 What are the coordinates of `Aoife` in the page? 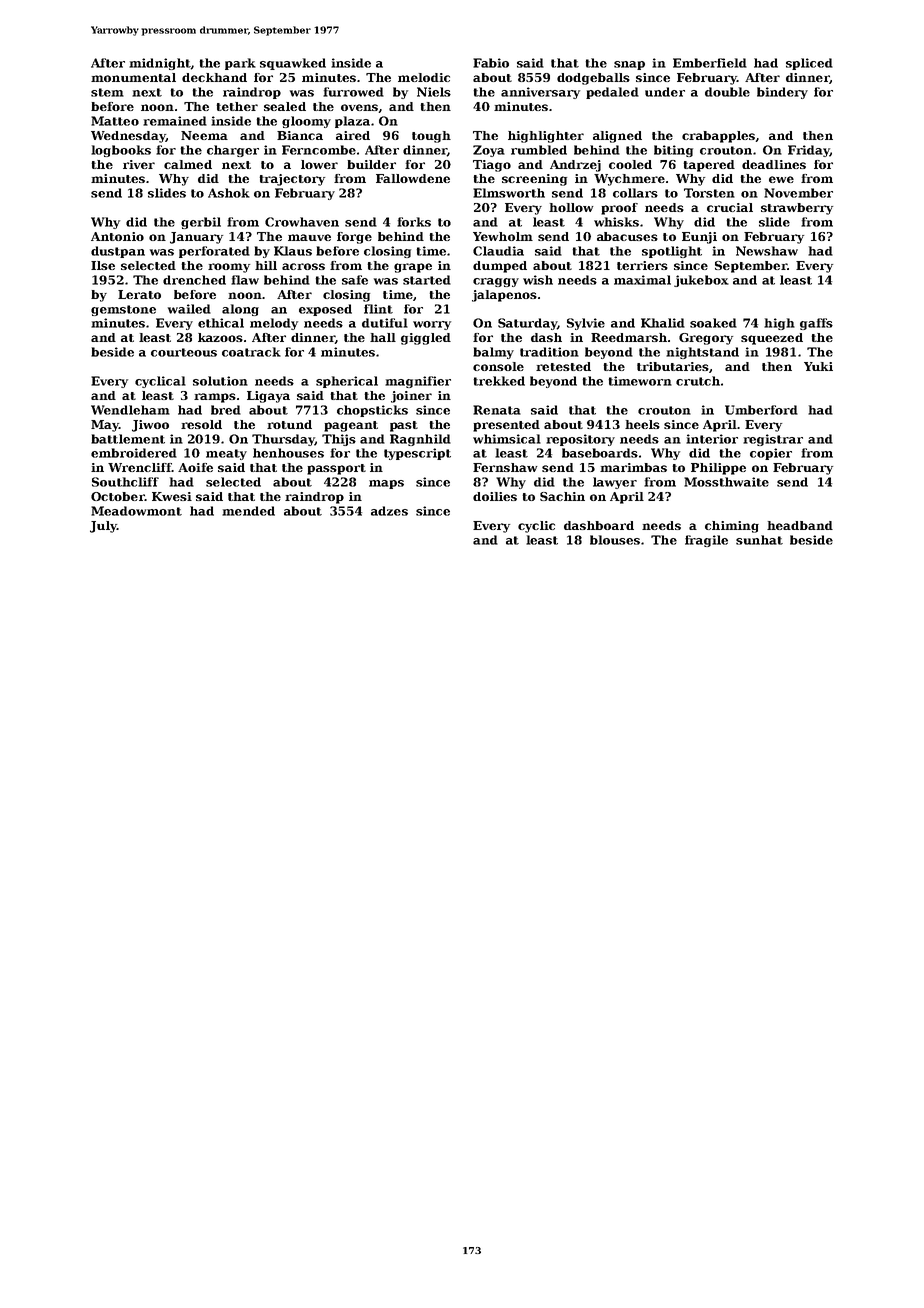 It's located at (195, 467).
